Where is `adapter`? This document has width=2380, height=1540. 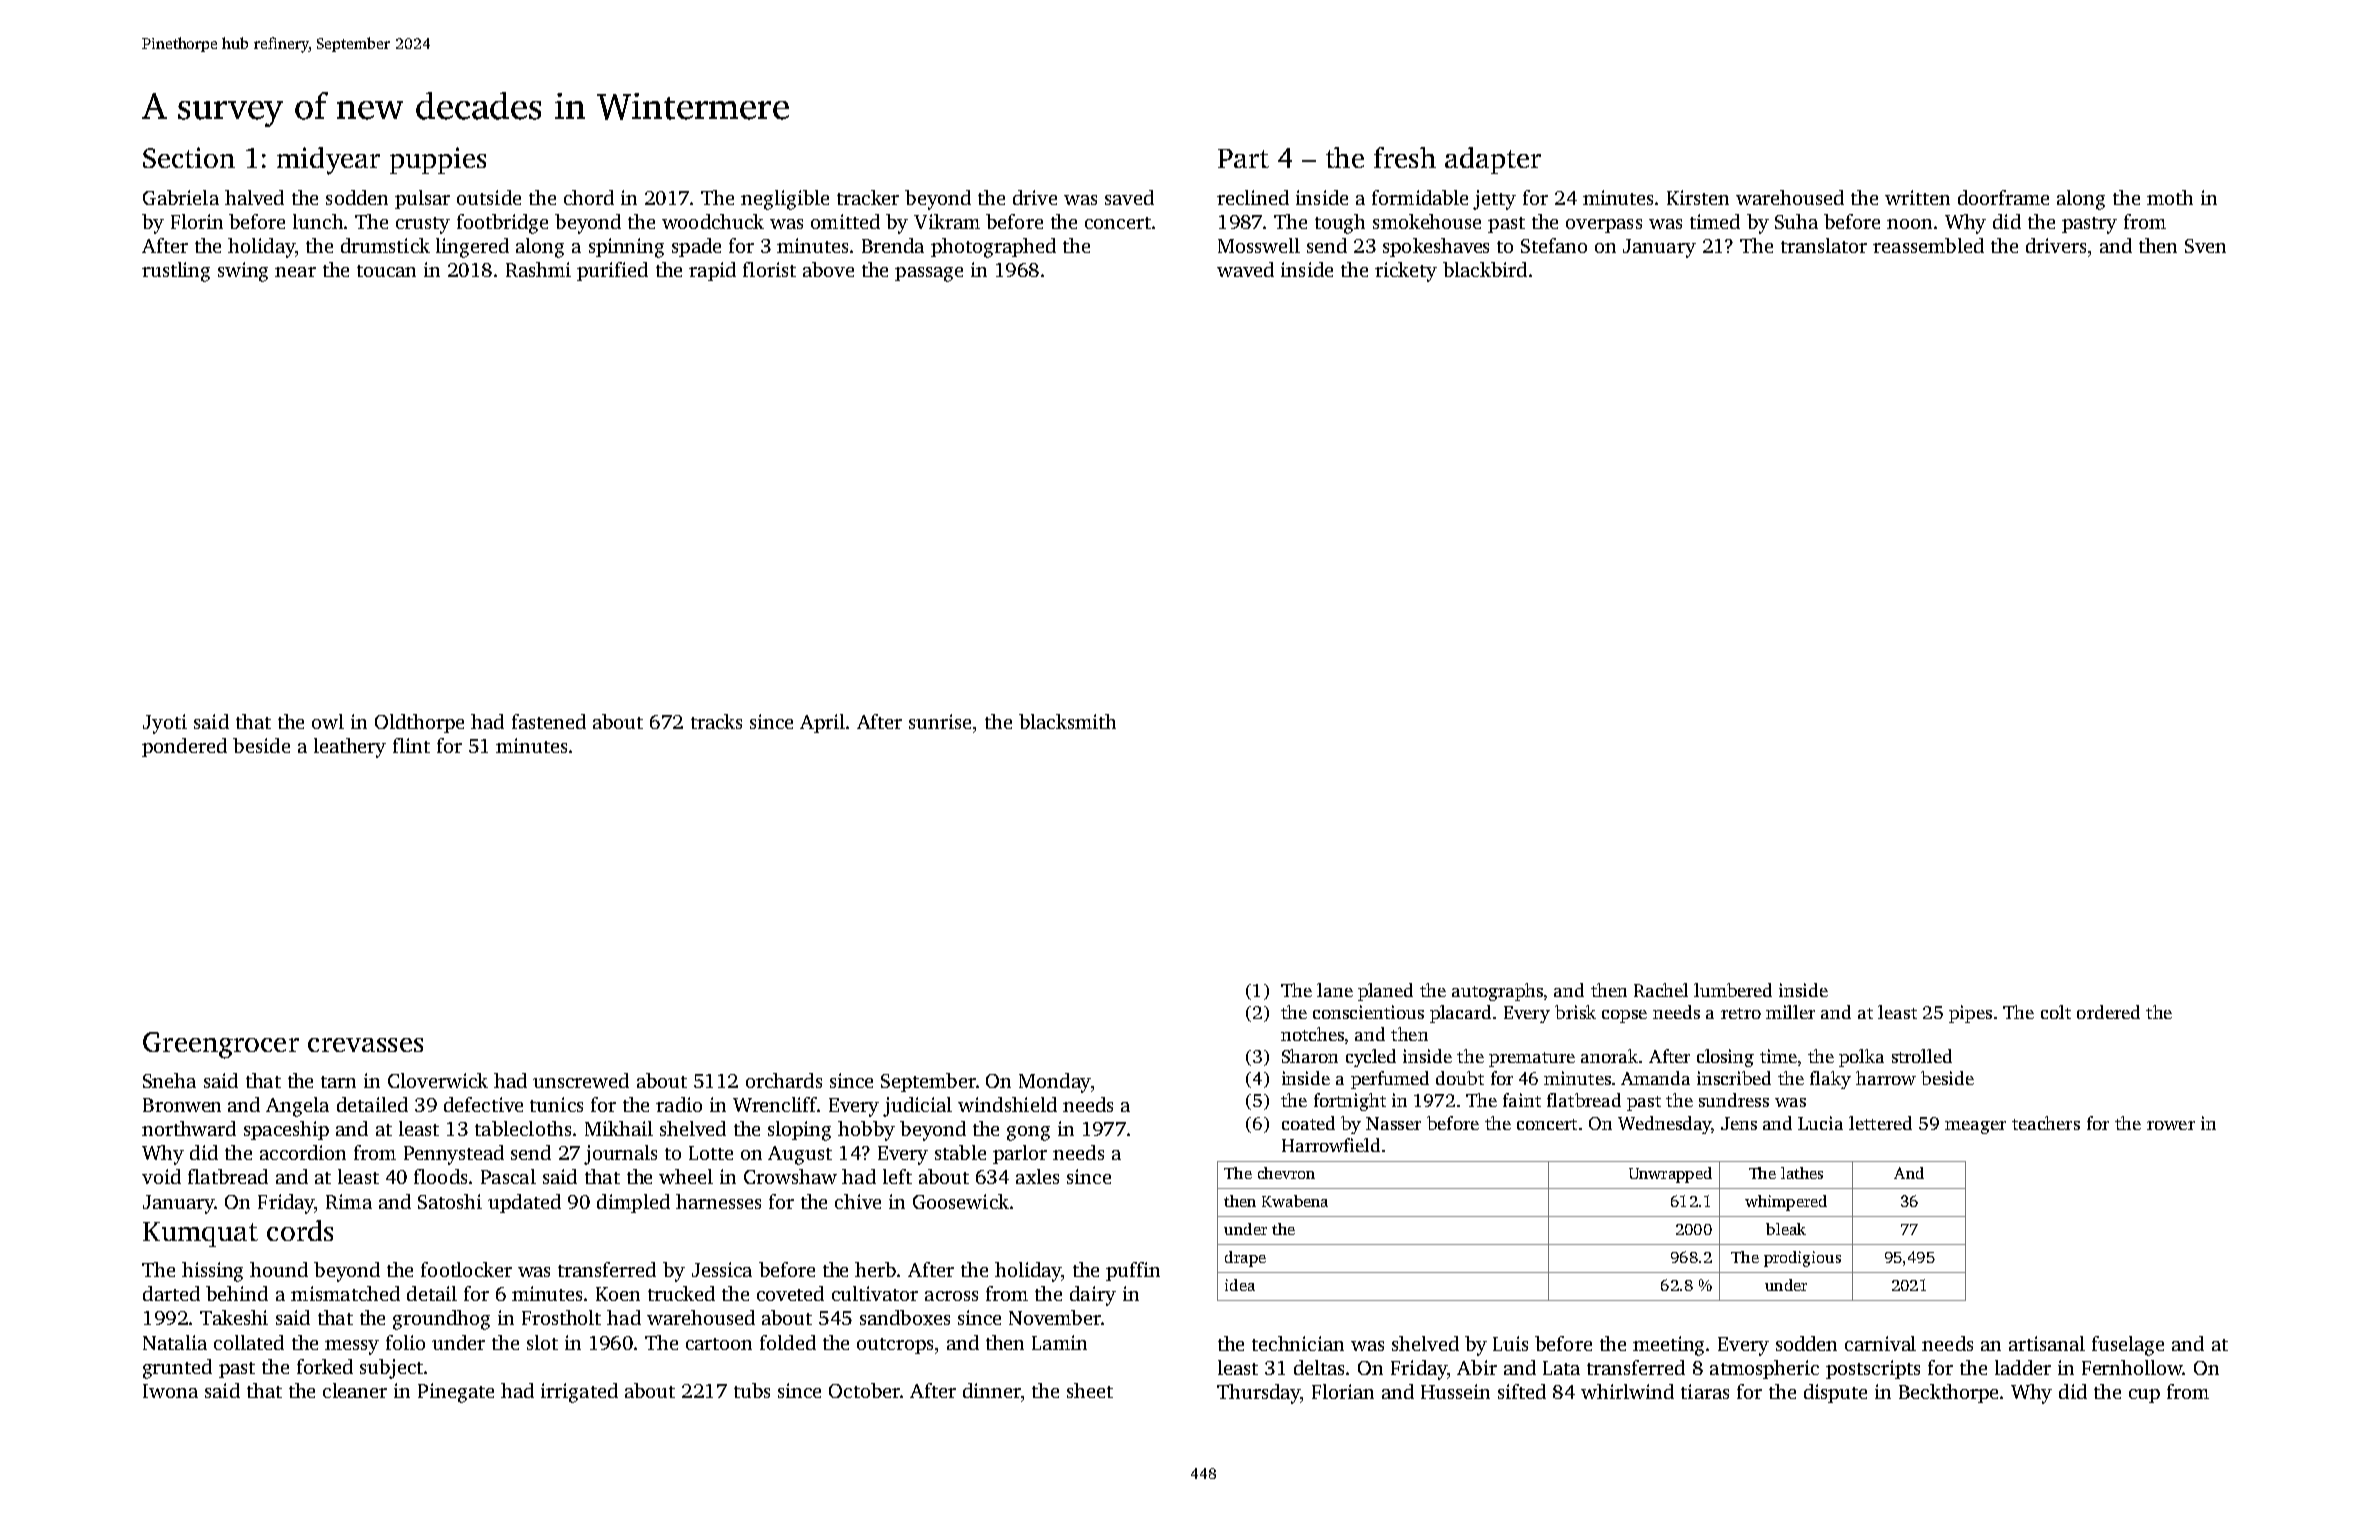
adapter is located at coordinates (1493, 160).
